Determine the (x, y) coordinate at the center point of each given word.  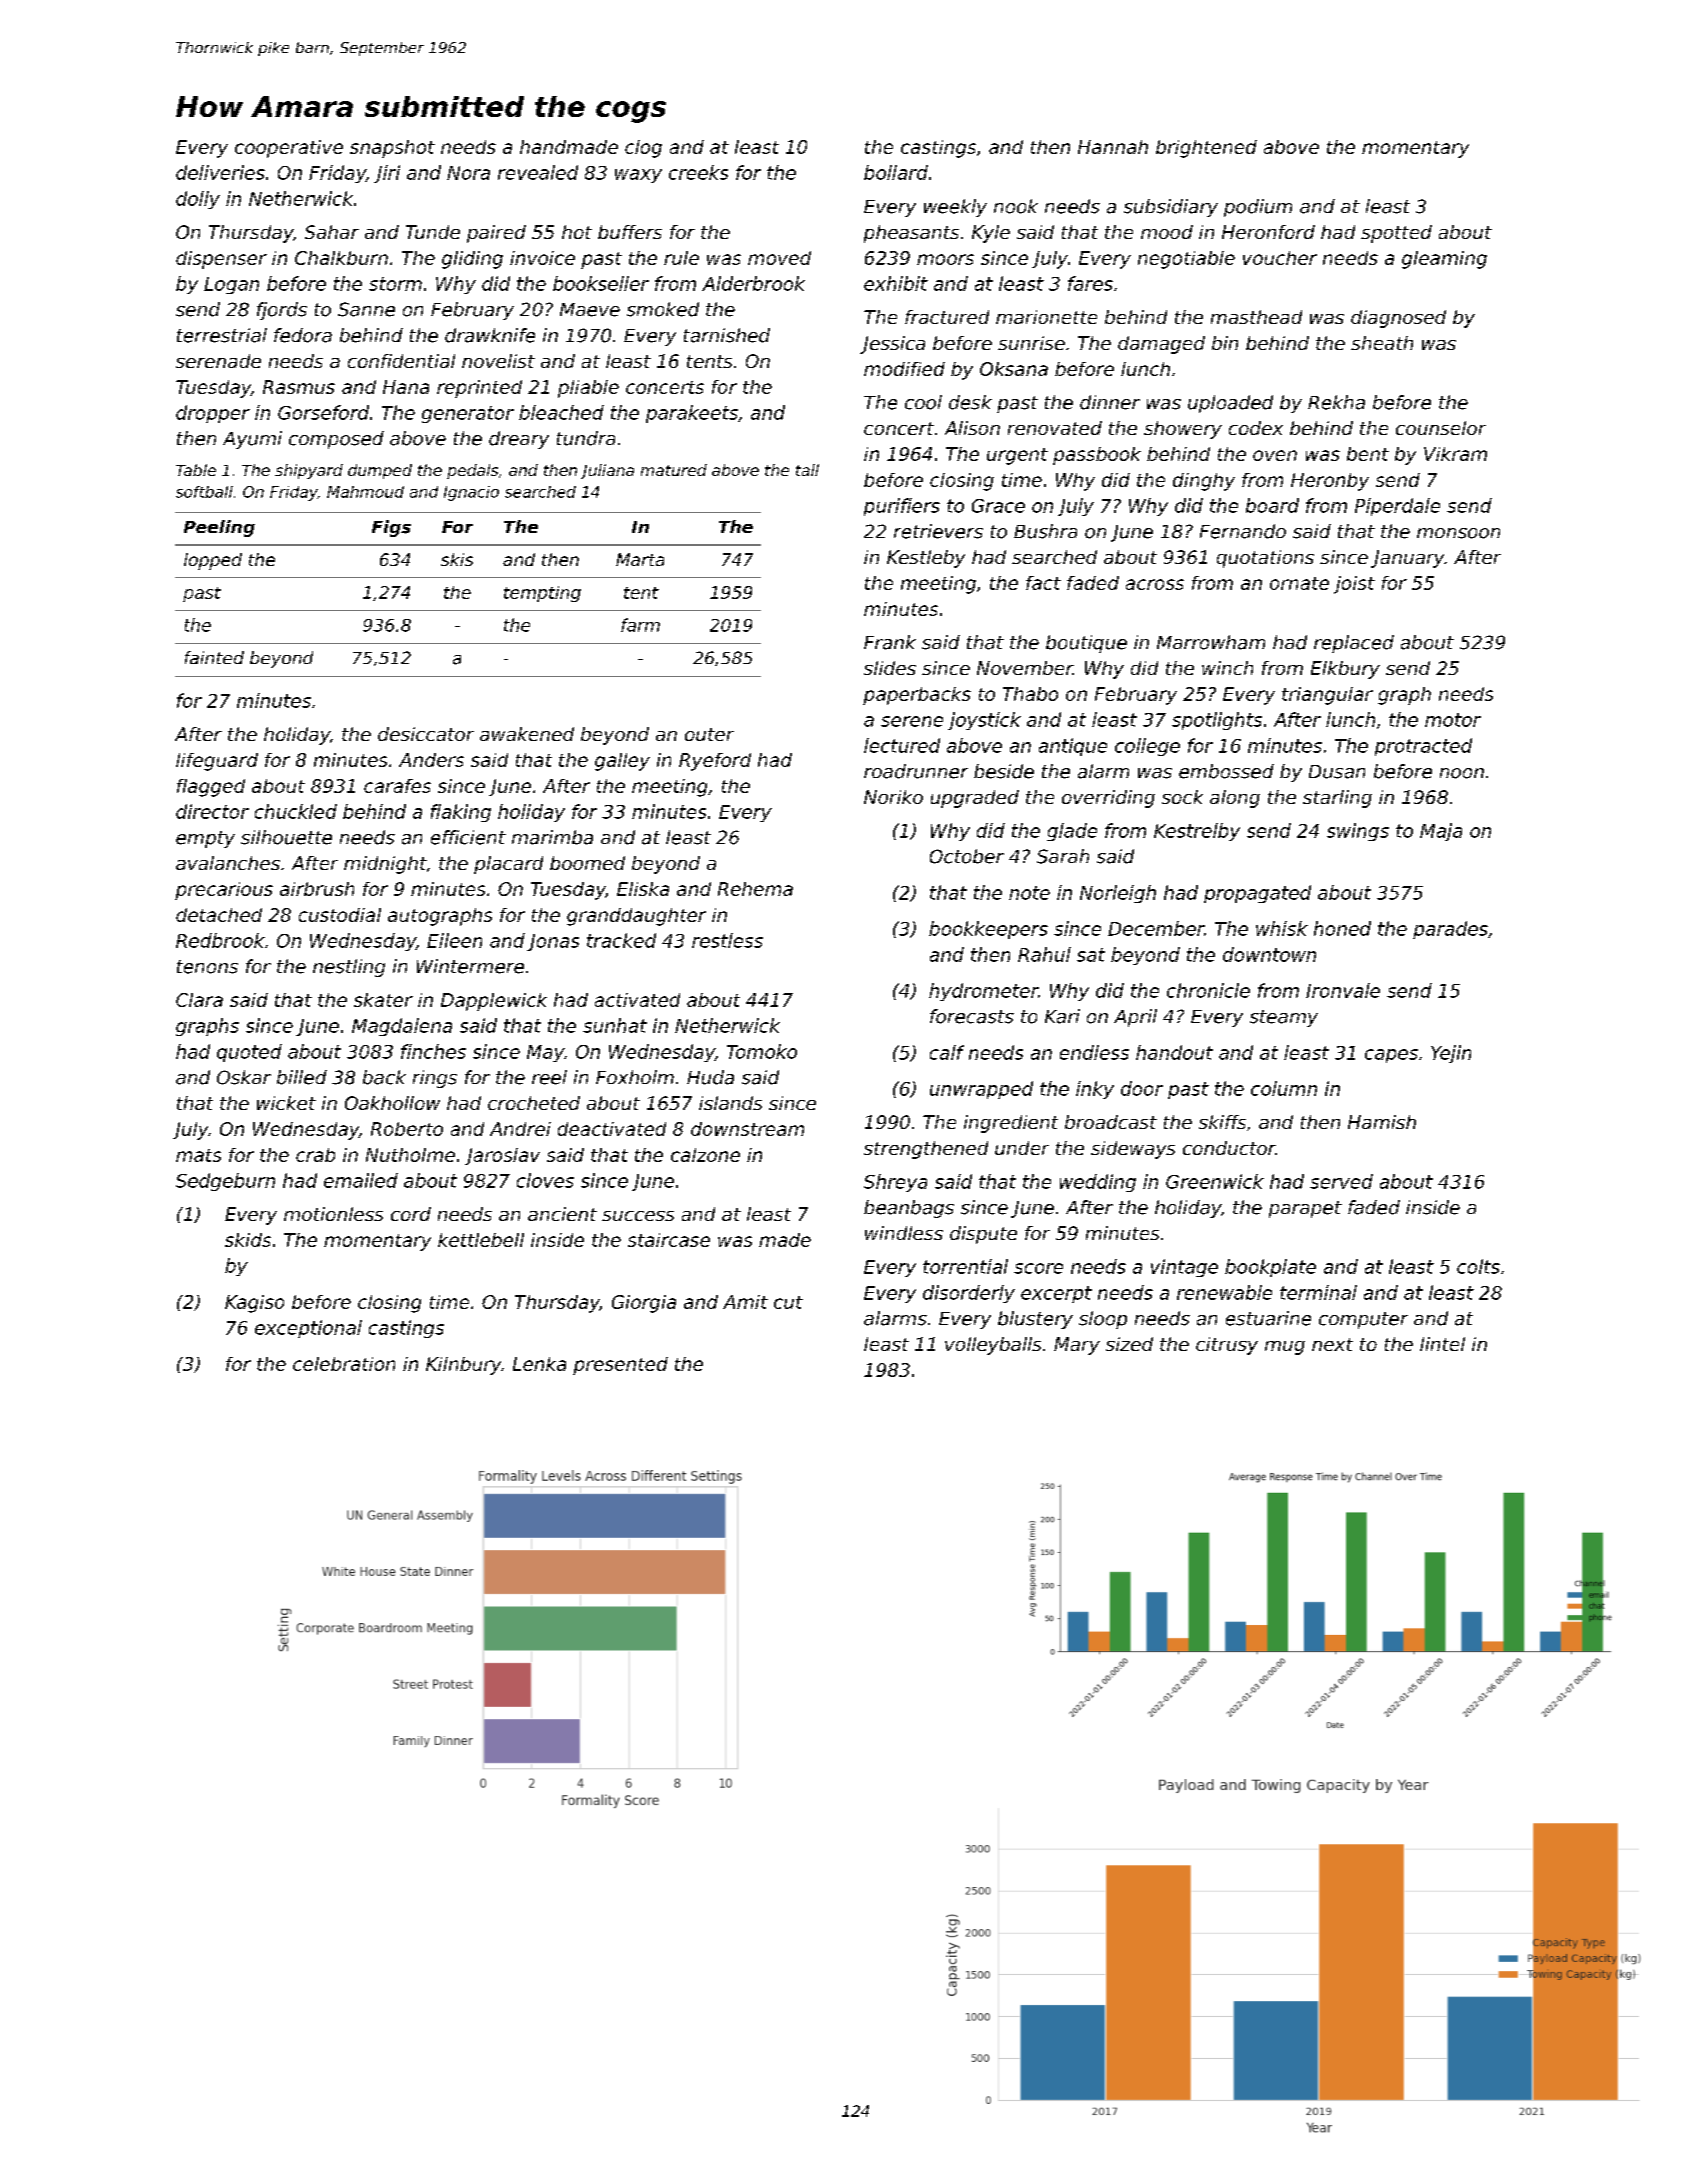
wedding (1098, 1183)
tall (807, 470)
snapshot (392, 149)
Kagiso (254, 1304)
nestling (349, 968)
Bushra (1045, 531)
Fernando (1243, 531)
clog (643, 149)
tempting (542, 594)
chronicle (1208, 990)
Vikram (1455, 454)
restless (727, 940)
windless (904, 1233)
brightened (1206, 149)
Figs (391, 528)
